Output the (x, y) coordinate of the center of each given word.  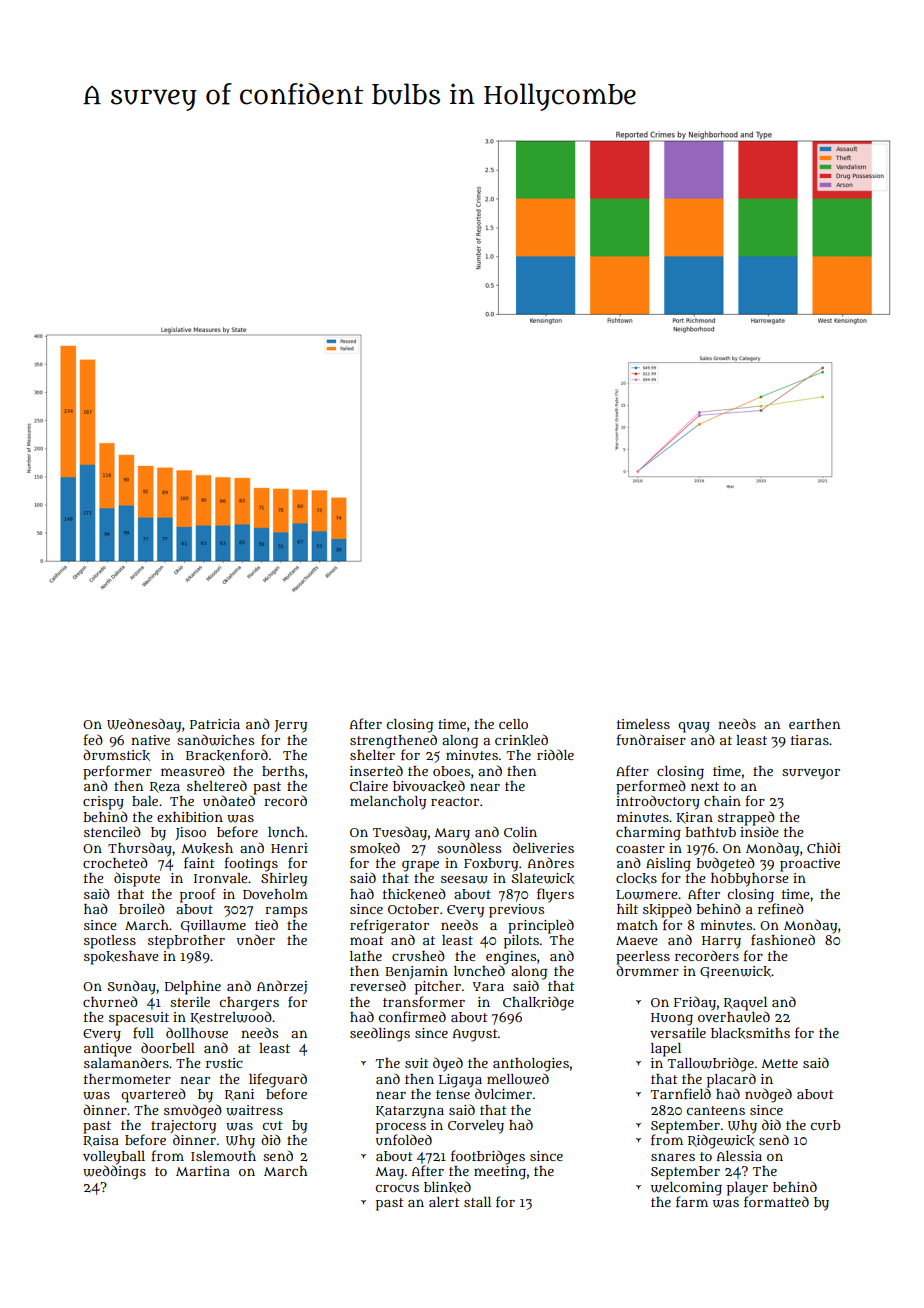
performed (651, 787)
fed (93, 739)
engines (511, 958)
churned (110, 1001)
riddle (555, 754)
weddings (114, 1172)
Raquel (745, 1004)
